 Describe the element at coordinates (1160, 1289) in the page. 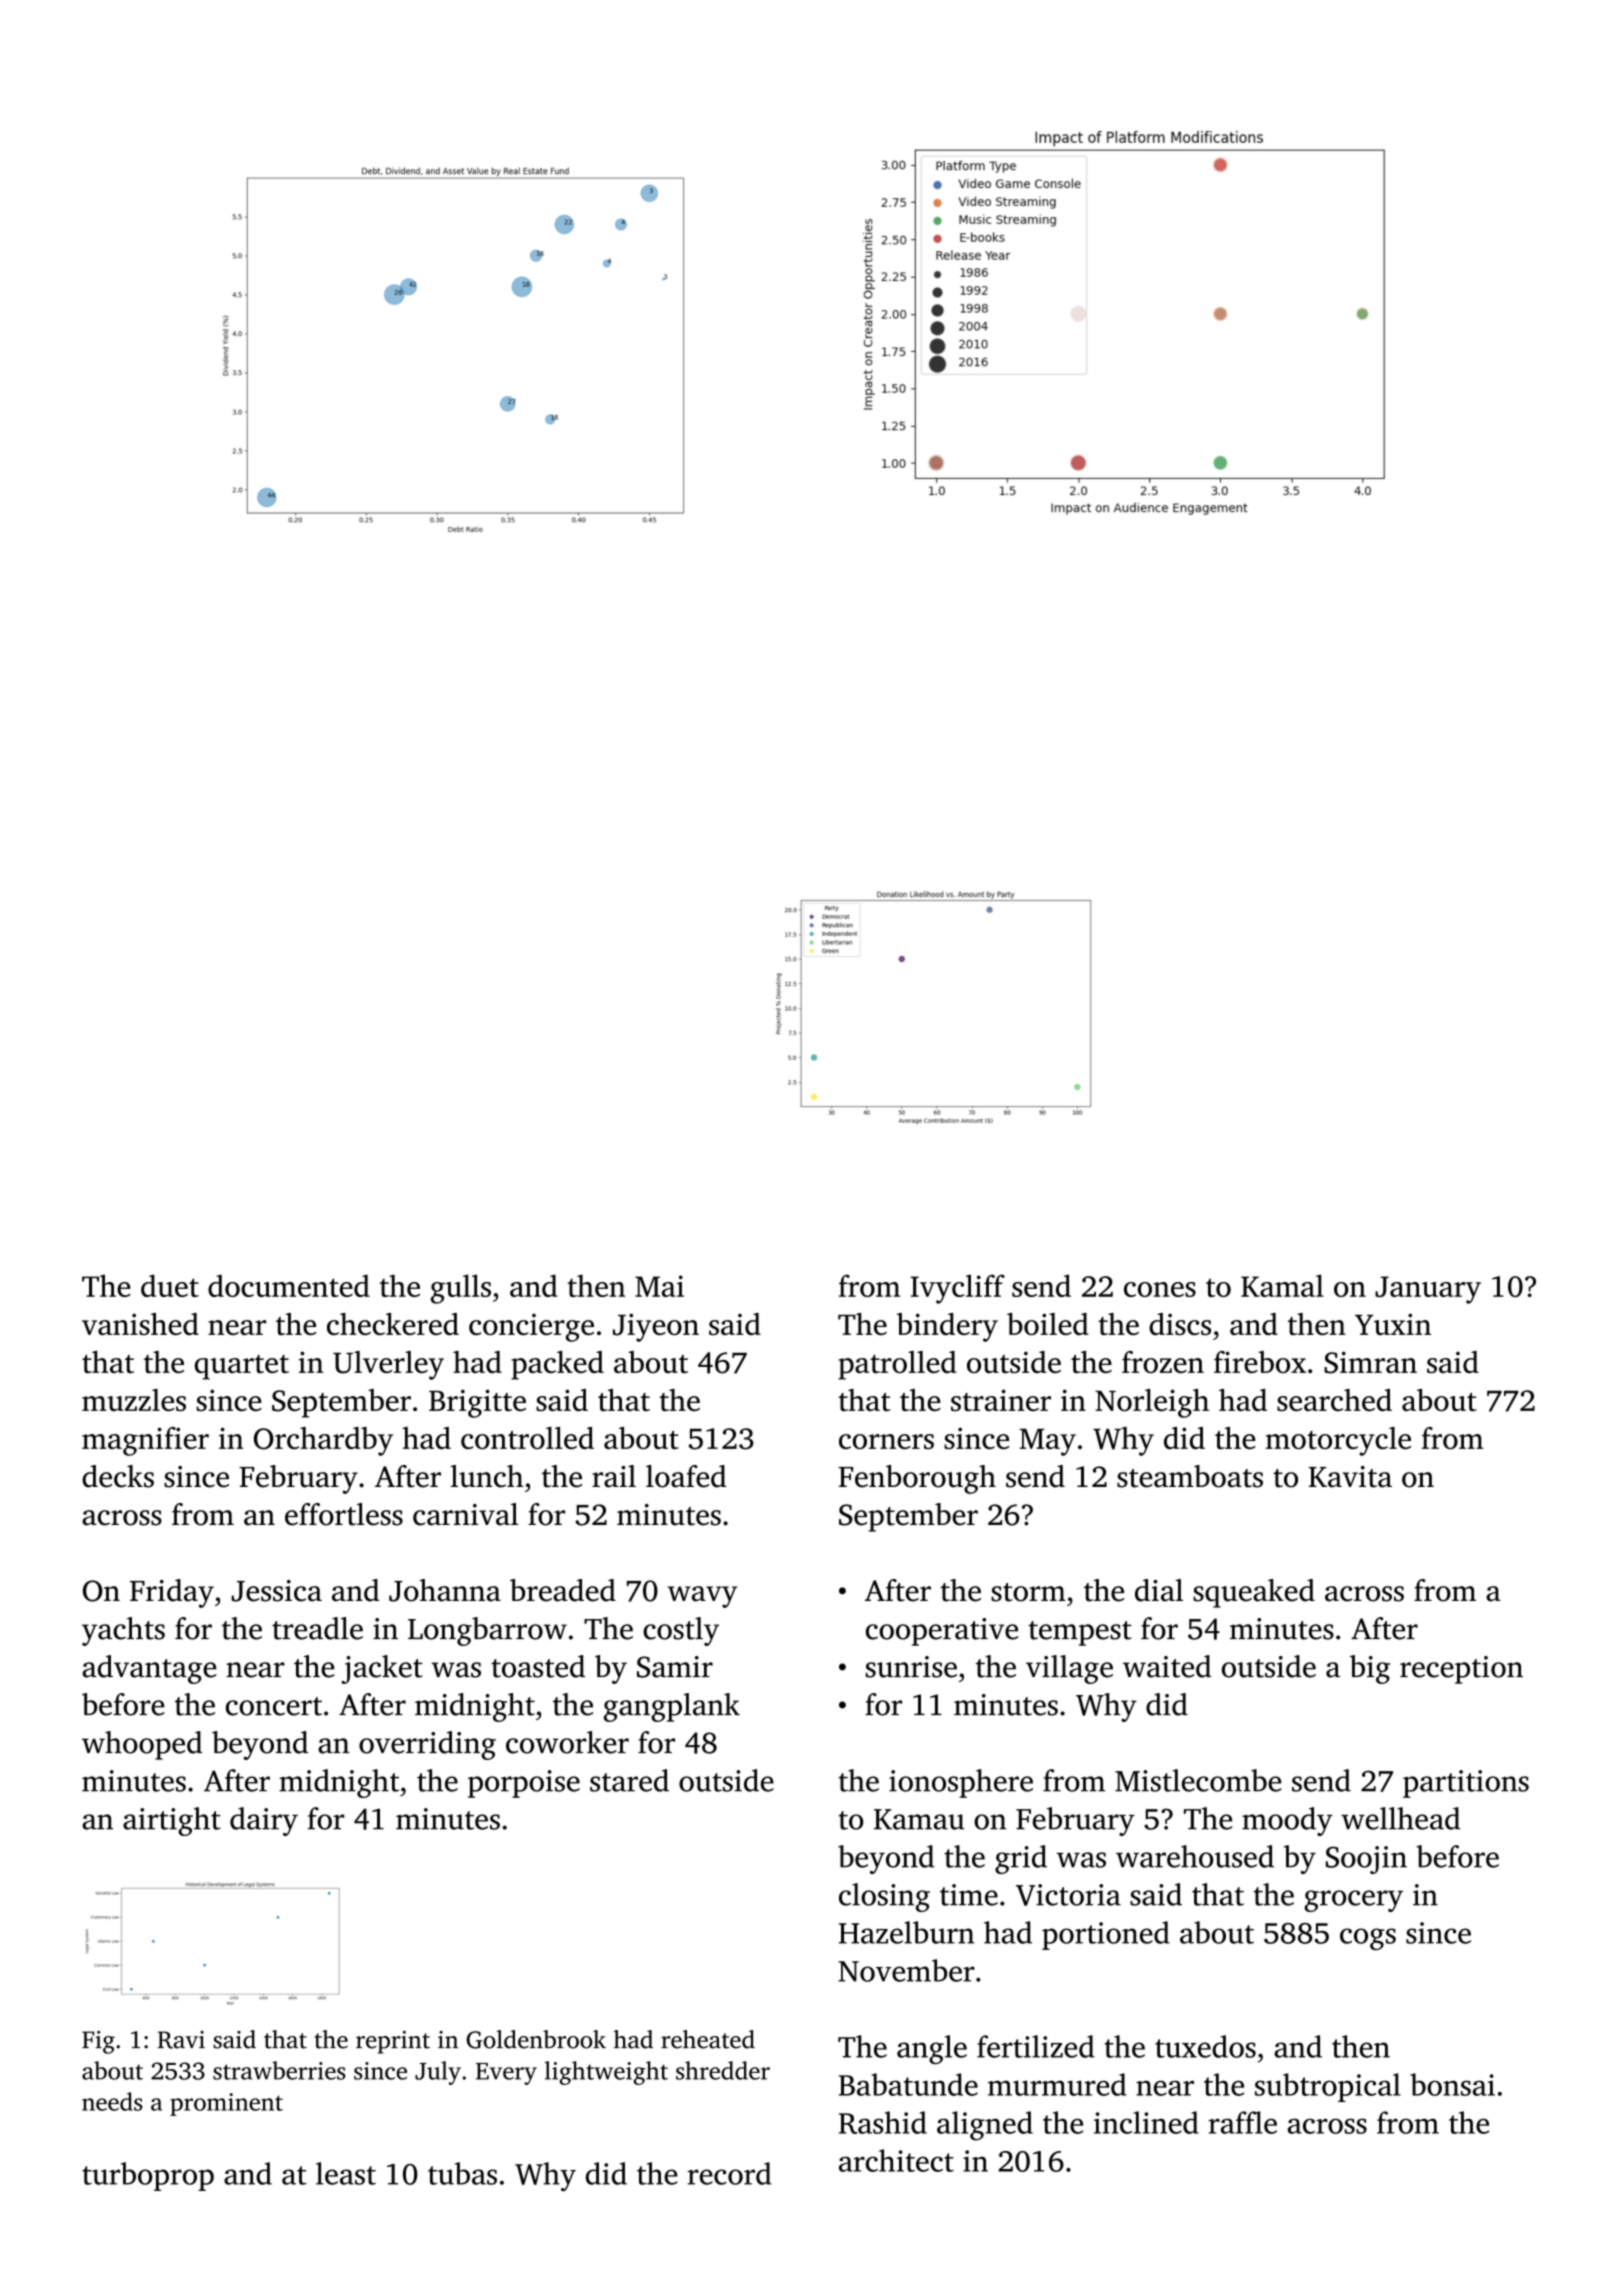

I see `cones` at that location.
